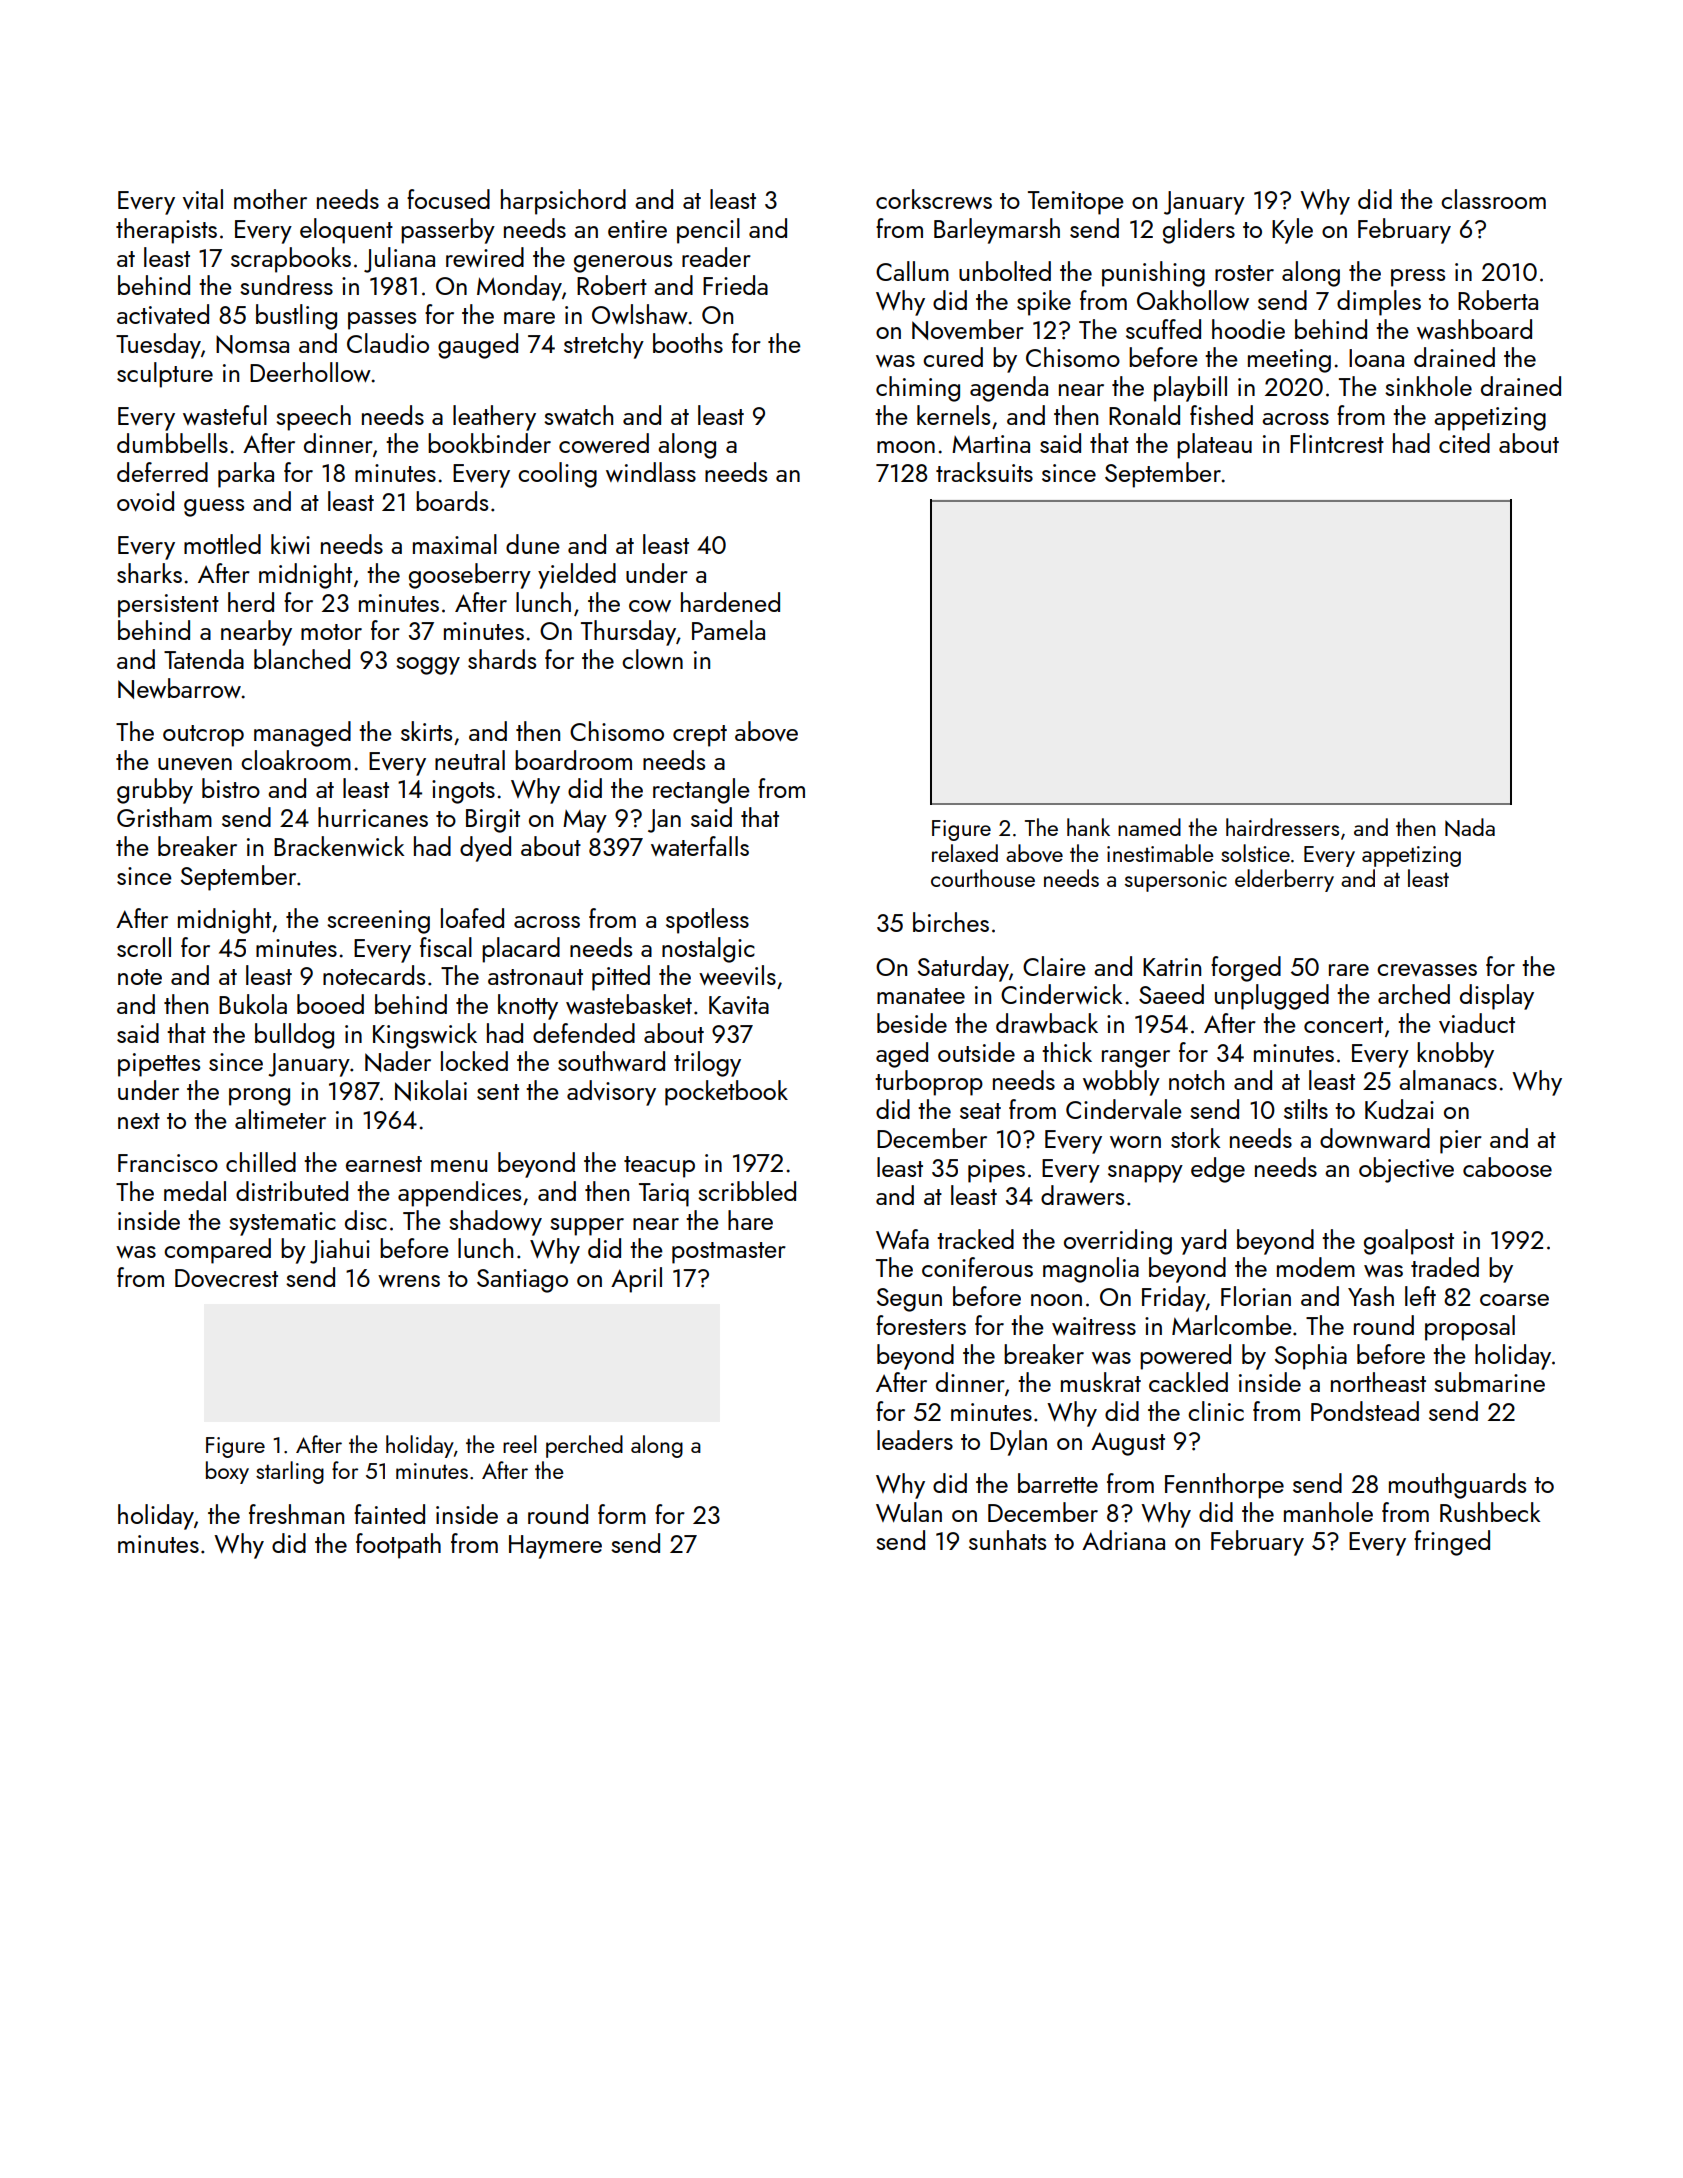 Image resolution: width=1683 pixels, height=2178 pixels. I want to click on sundress, so click(286, 285).
